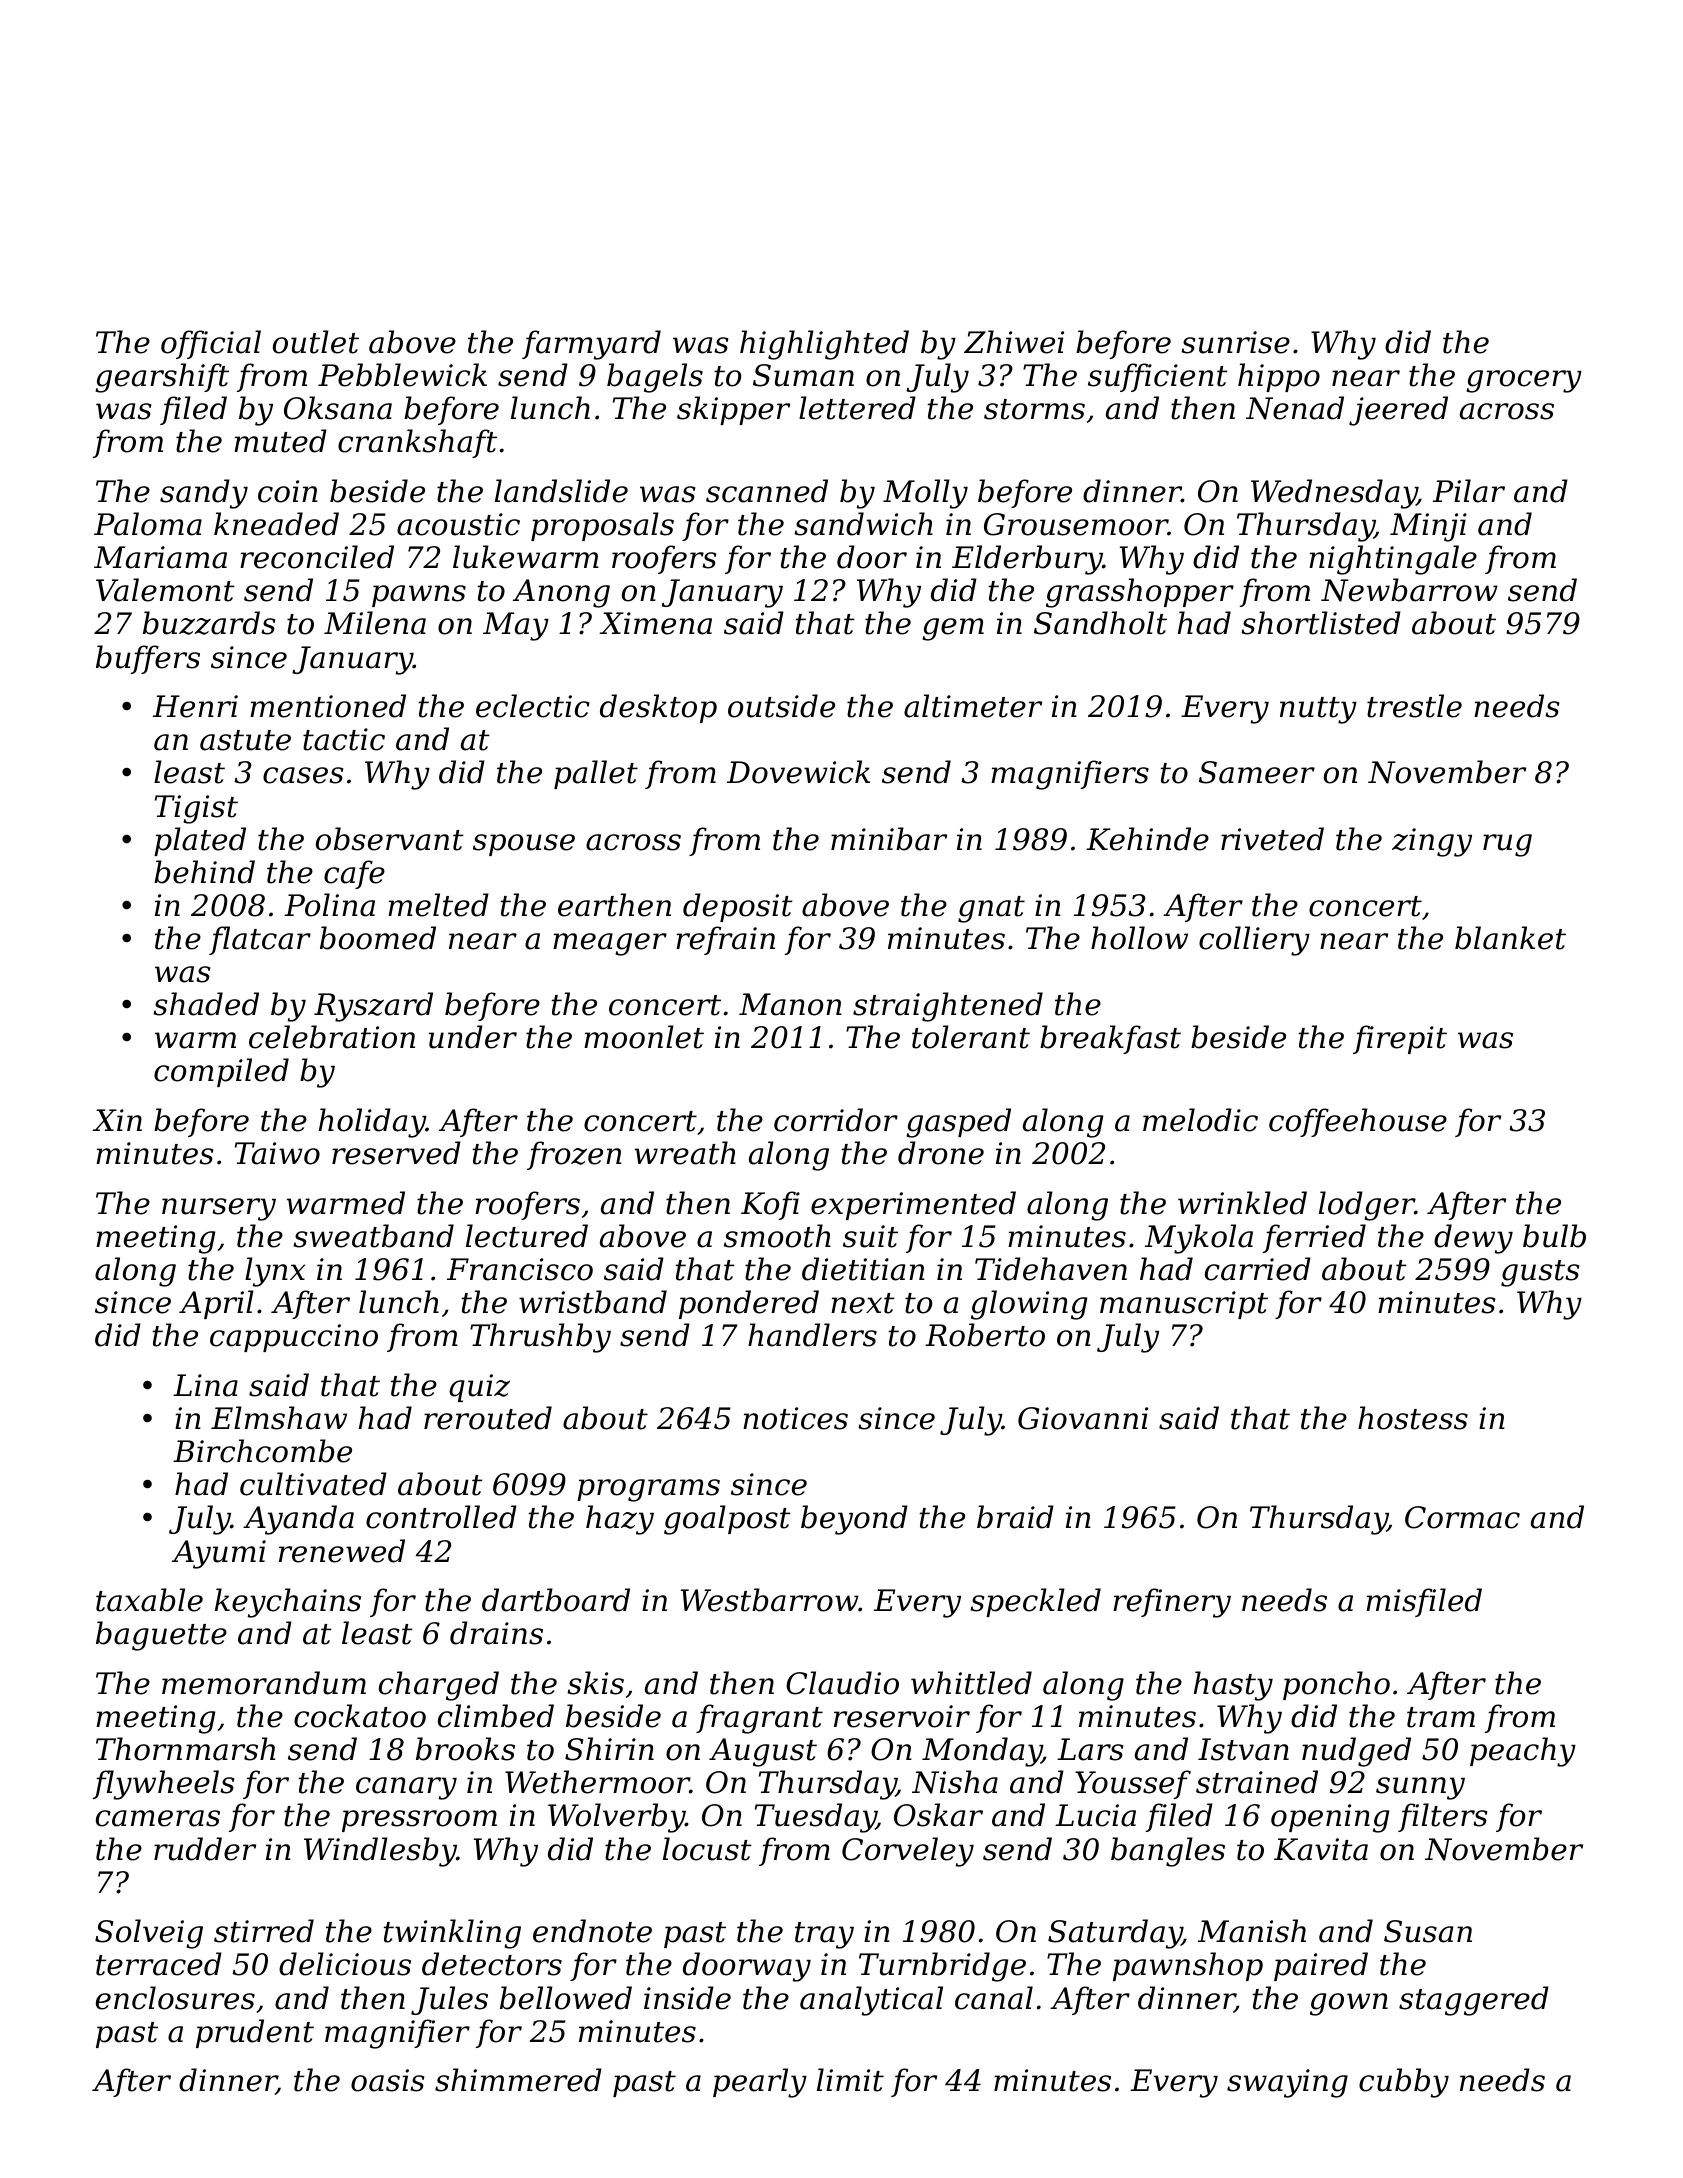 This screenshot has height=2178, width=1683. What do you see at coordinates (316, 342) in the screenshot?
I see `outlet` at bounding box center [316, 342].
